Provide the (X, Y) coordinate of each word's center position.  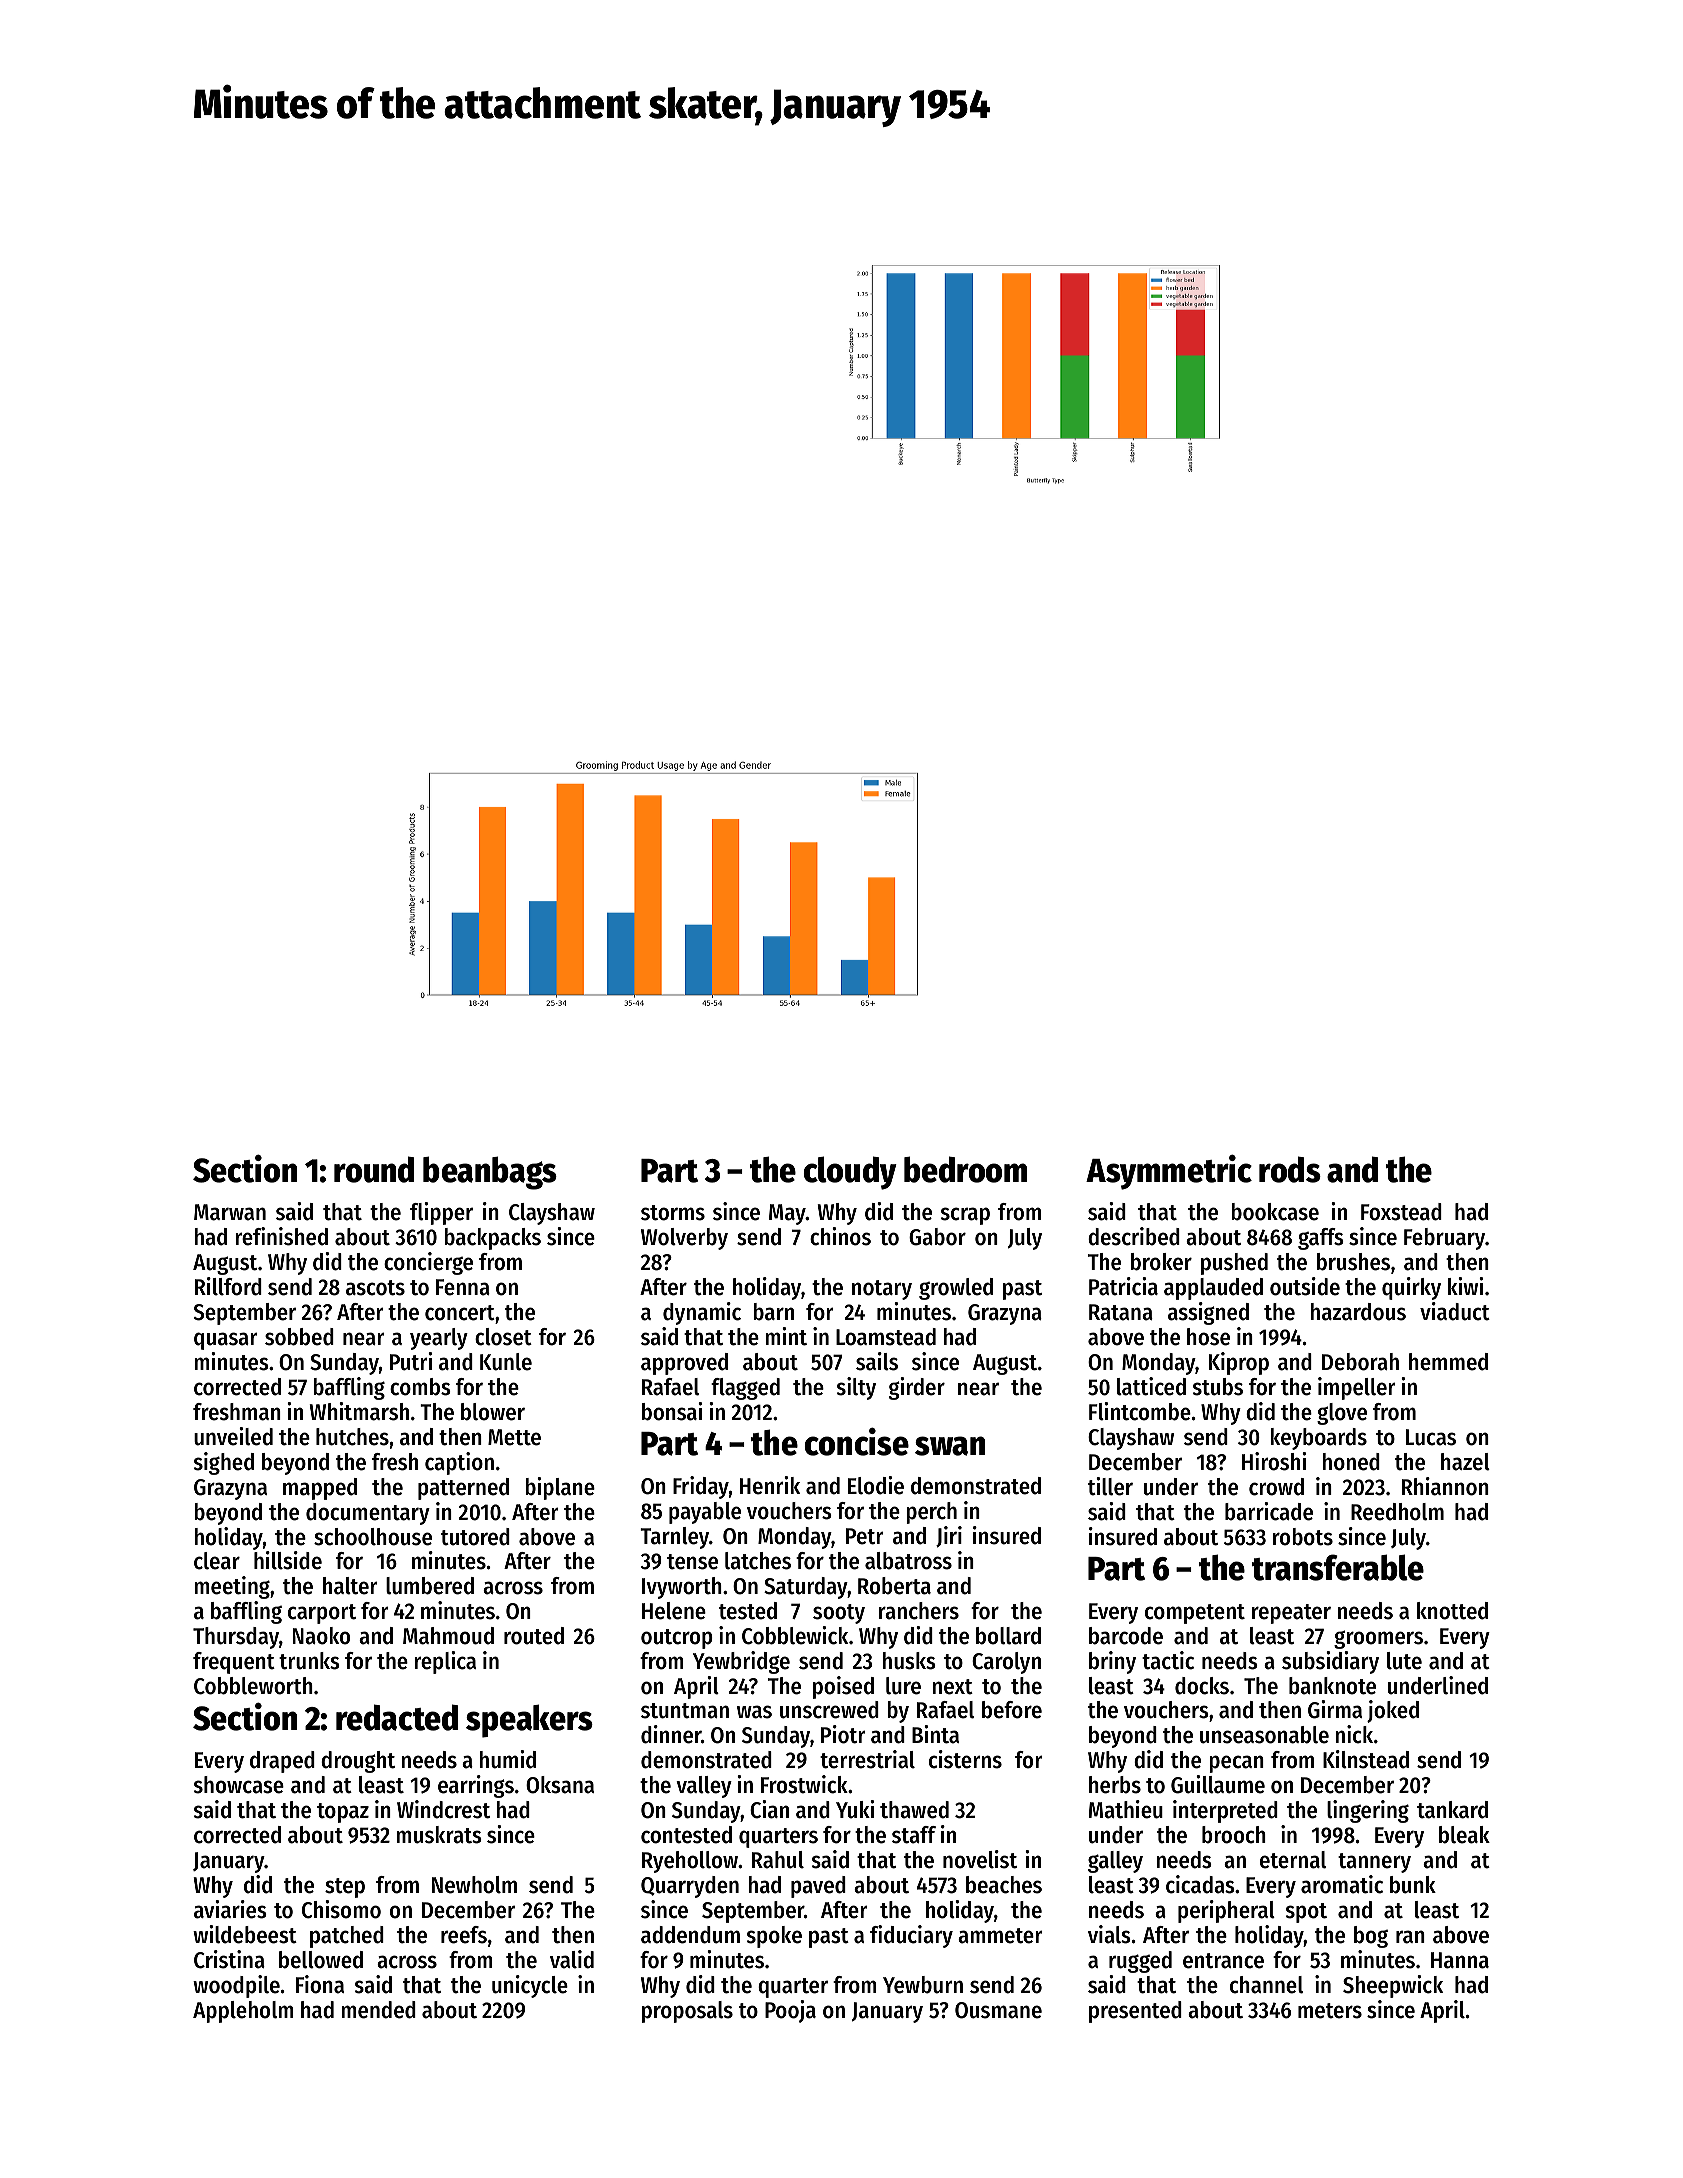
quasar (226, 1341)
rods (1290, 1169)
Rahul (778, 1860)
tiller (1110, 1486)
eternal (1293, 1860)
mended (378, 2010)
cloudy (850, 1173)
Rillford (228, 1286)
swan (950, 1446)
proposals (687, 2012)
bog (1371, 1937)
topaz (343, 1813)
